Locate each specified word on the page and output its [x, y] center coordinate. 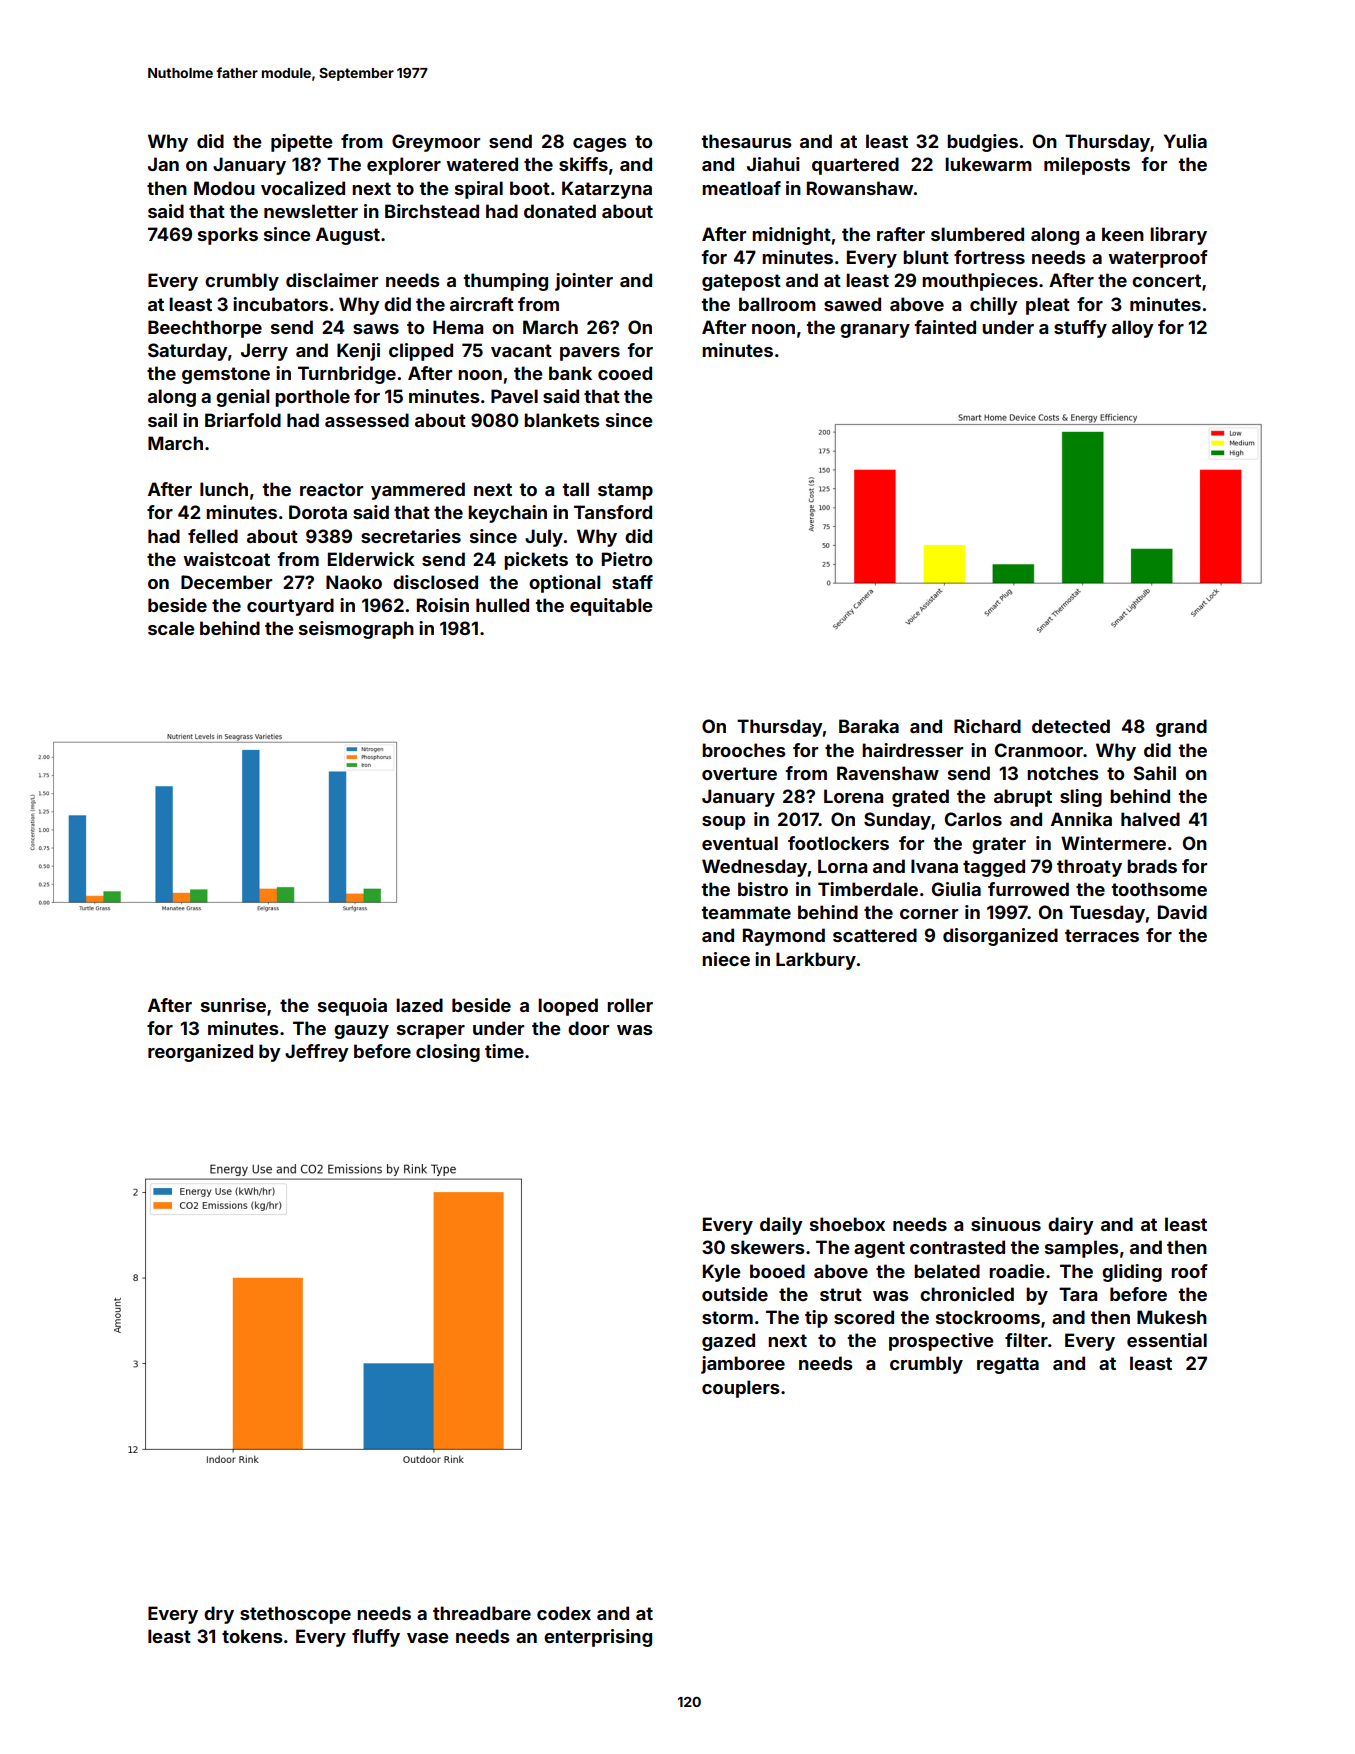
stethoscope [295, 1615]
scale [171, 628]
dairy [1071, 1226]
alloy [1133, 329]
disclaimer [332, 280]
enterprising [598, 1638]
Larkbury [816, 961]
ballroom [777, 304]
